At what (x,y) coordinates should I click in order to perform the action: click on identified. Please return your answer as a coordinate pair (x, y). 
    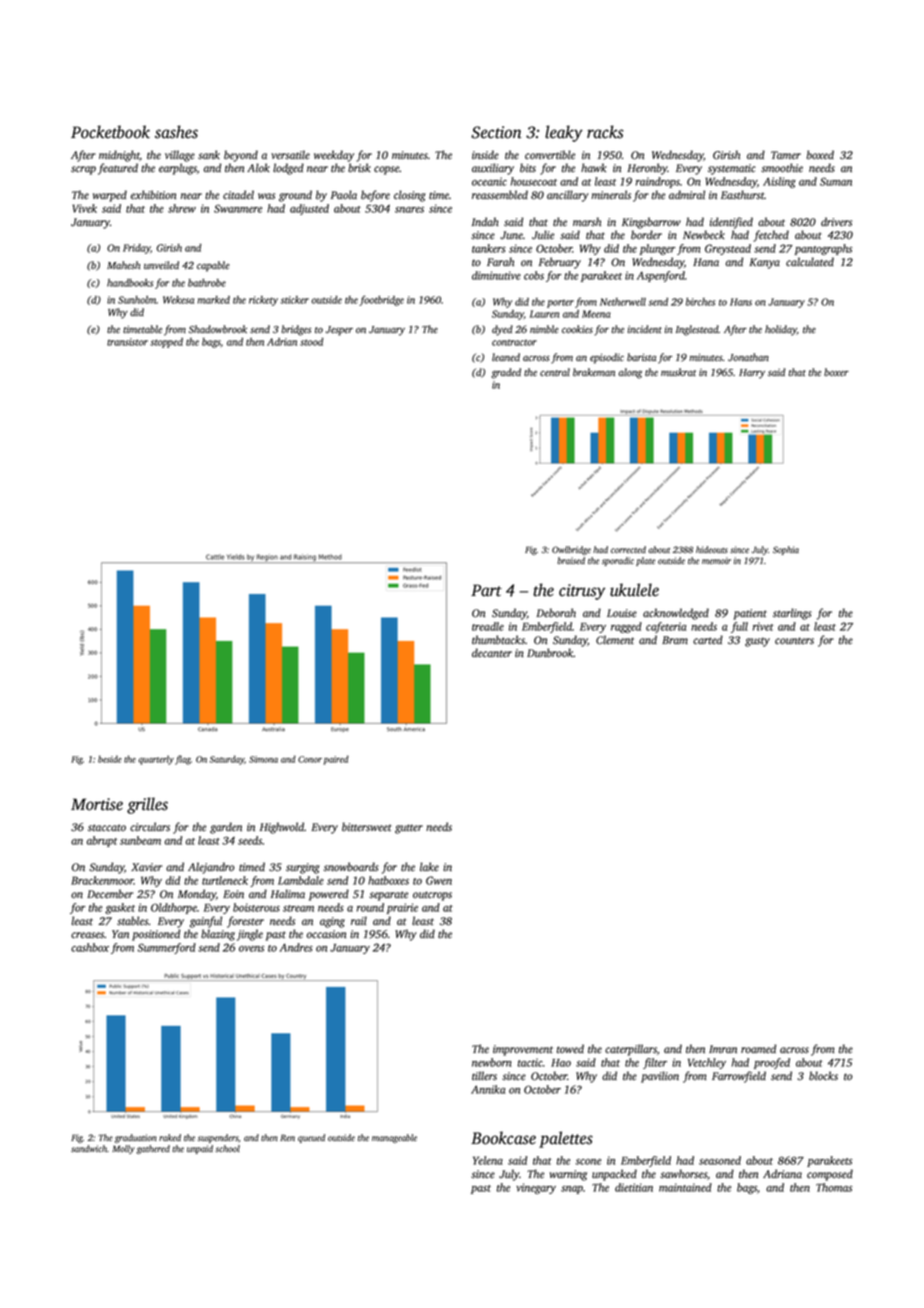
    Looking at the image, I should click on (731, 223).
